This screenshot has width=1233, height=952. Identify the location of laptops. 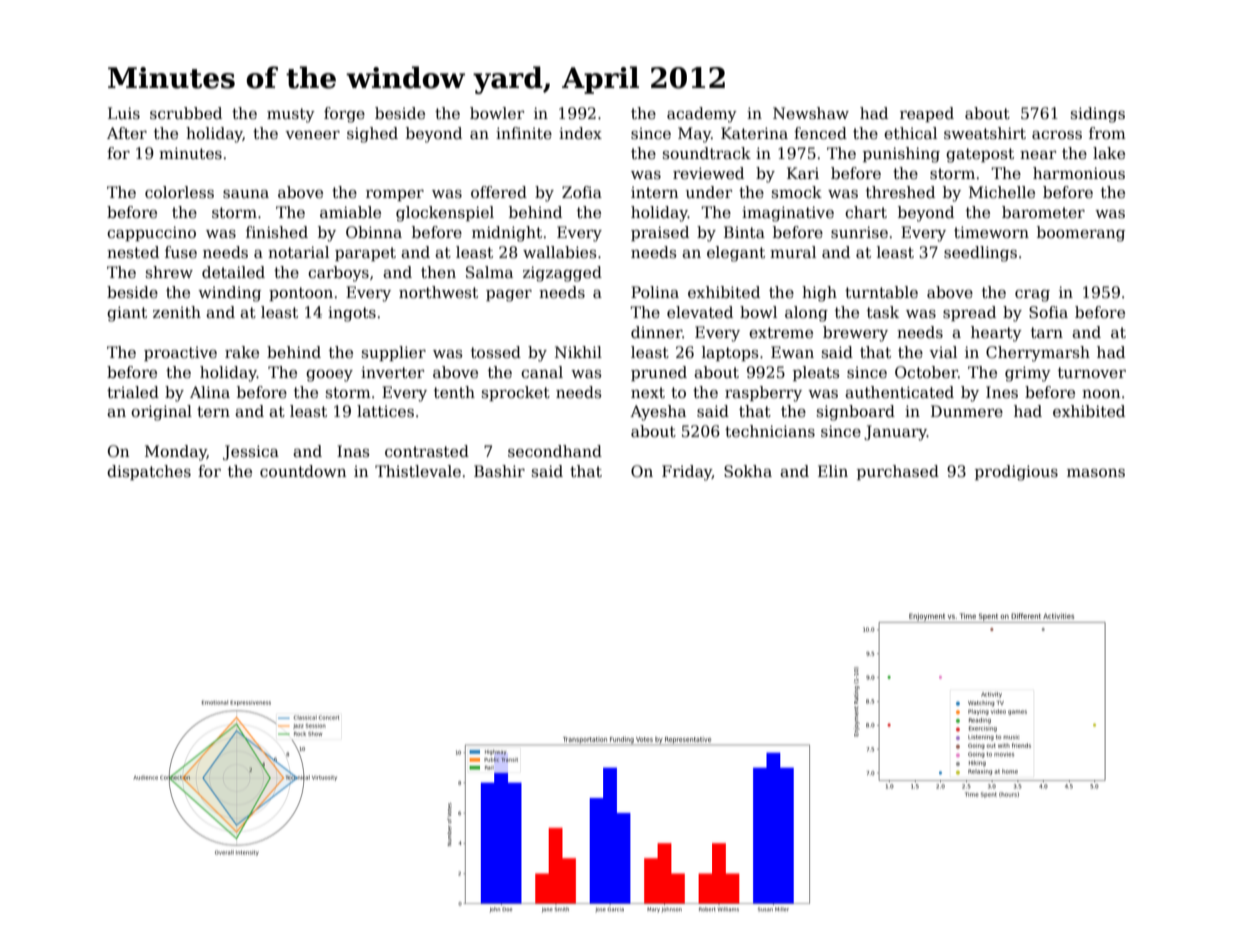
(730, 353).
